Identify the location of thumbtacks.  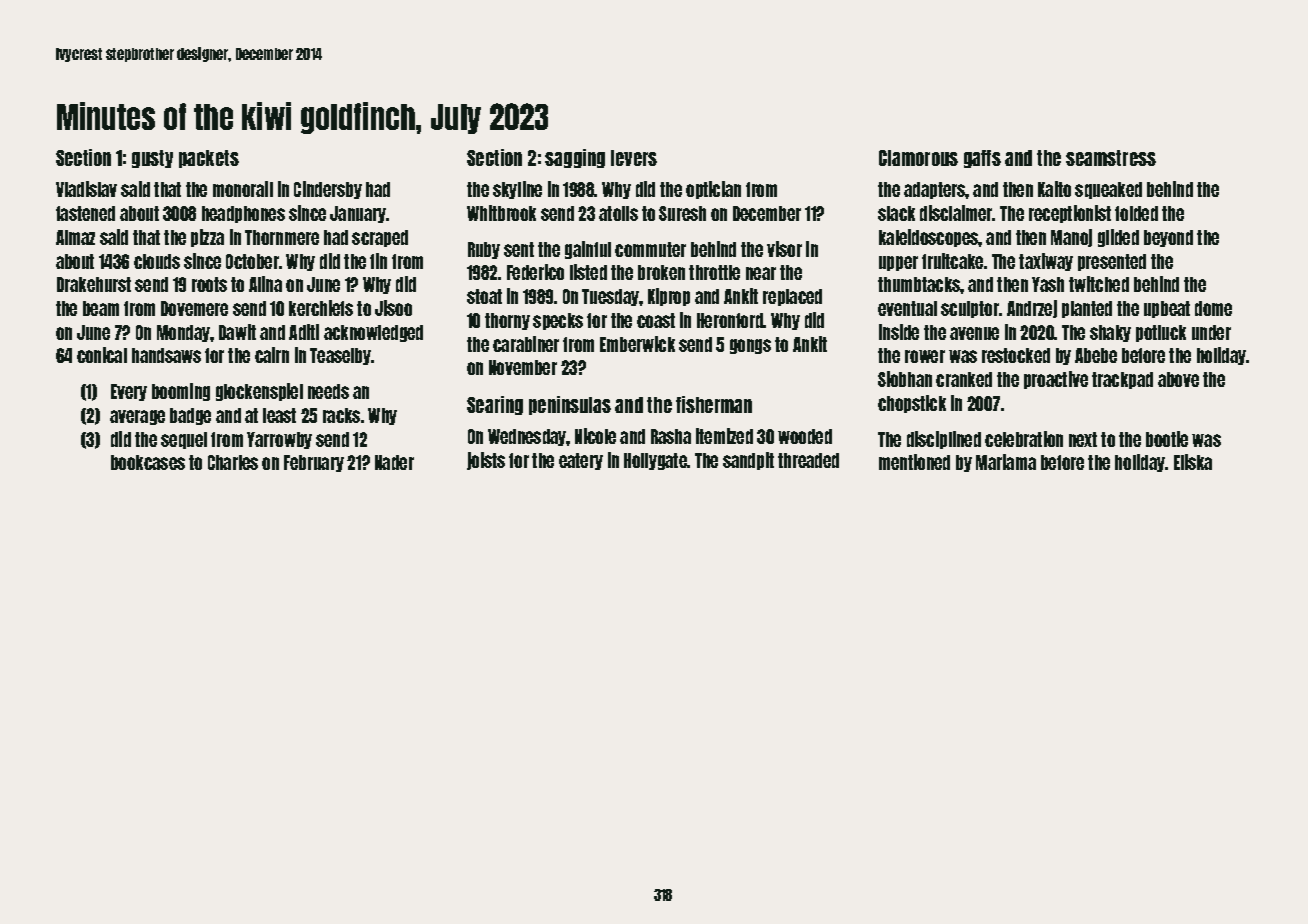
(919, 284).
